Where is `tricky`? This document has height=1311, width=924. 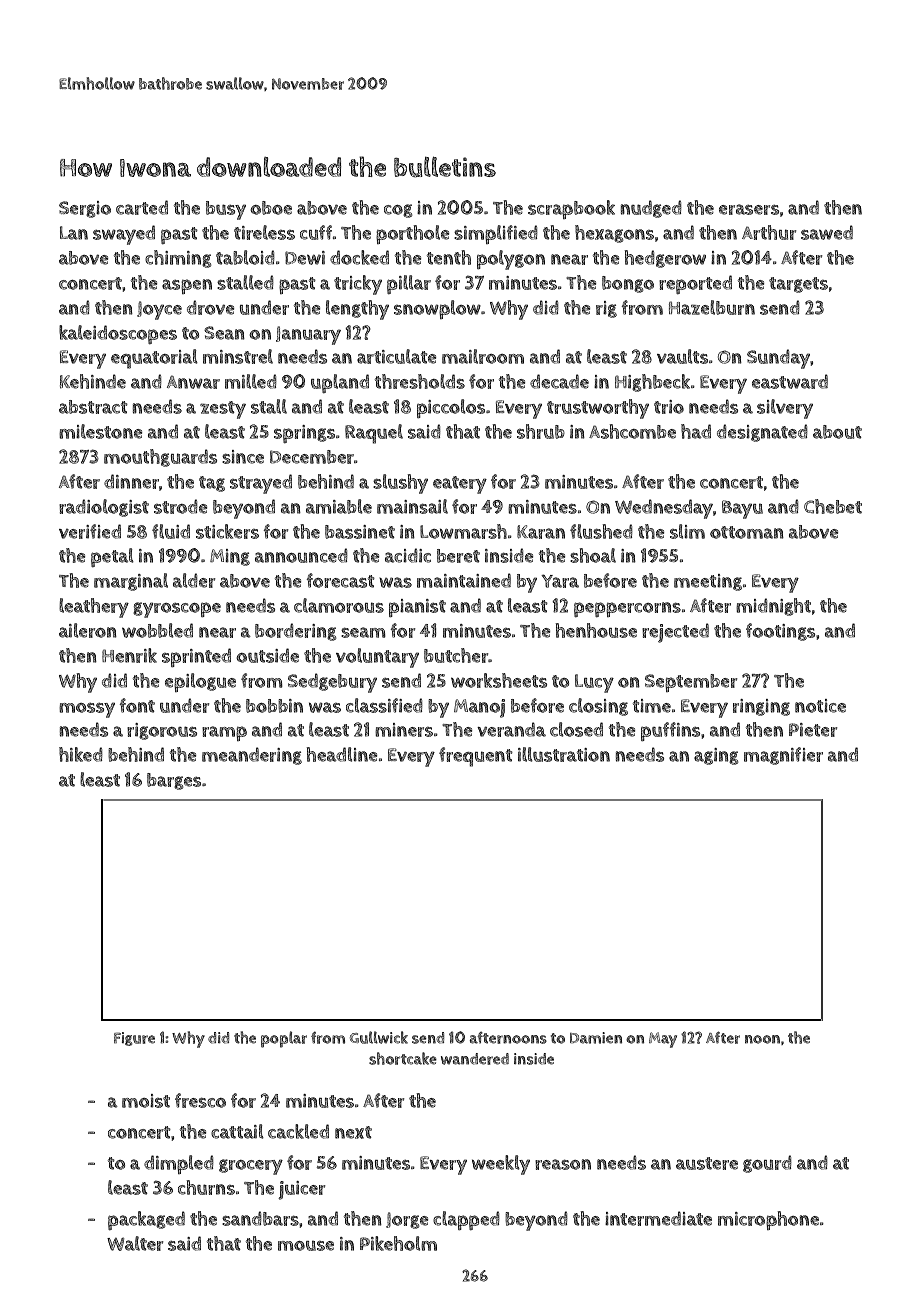
tricky is located at coordinates (358, 285).
